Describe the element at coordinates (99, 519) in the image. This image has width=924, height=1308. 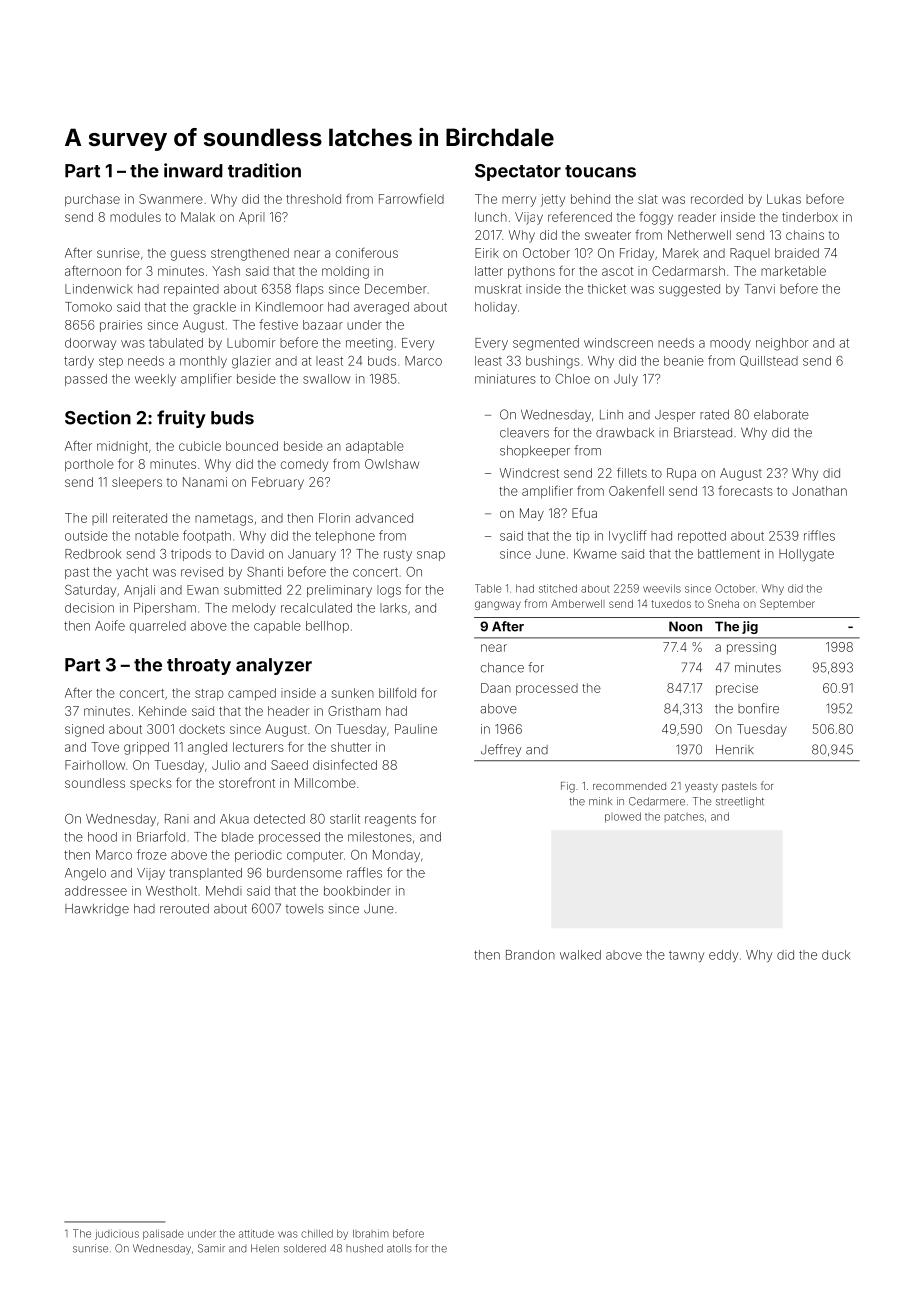
I see `pill` at that location.
